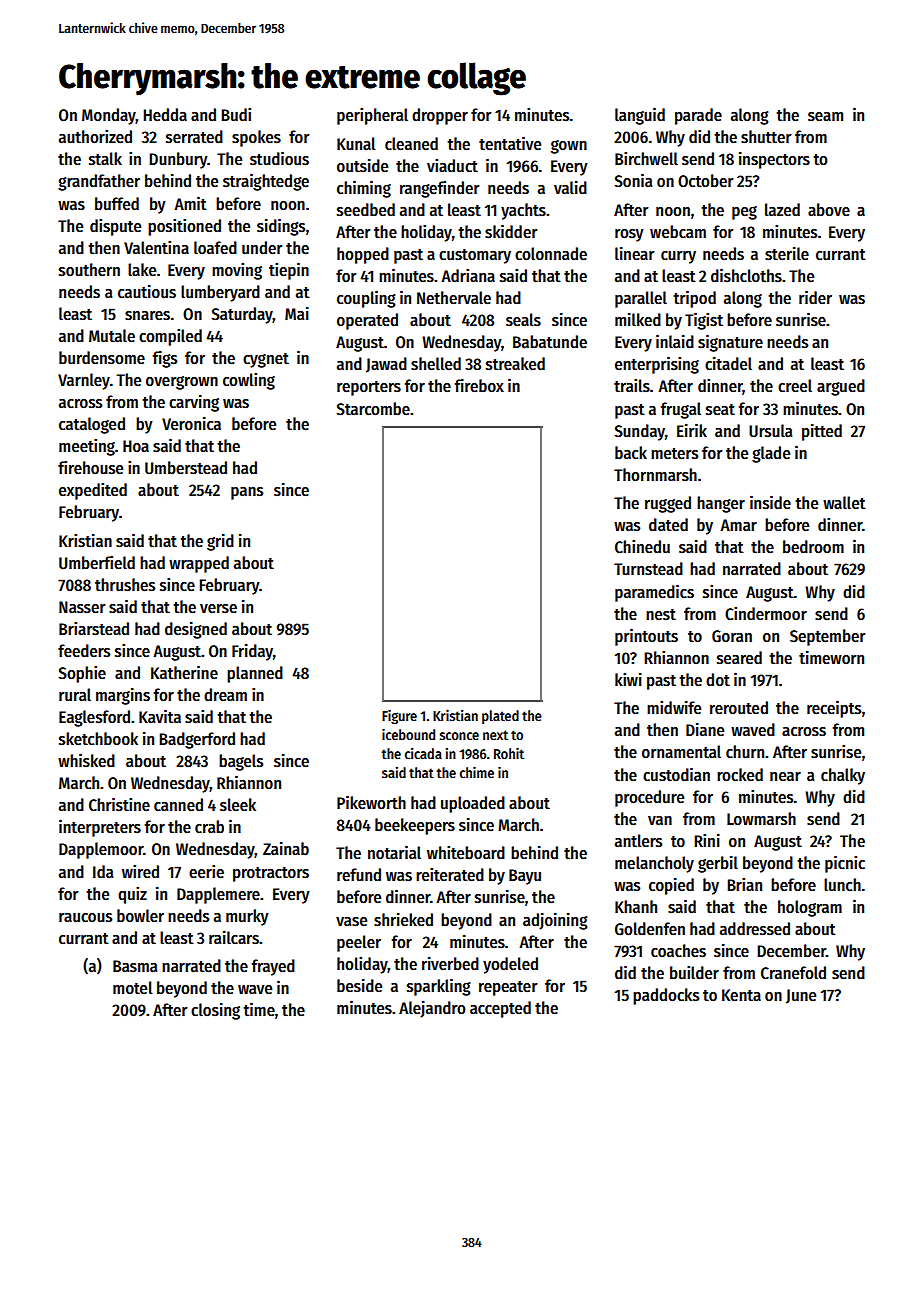 The width and height of the document is (924, 1308). What do you see at coordinates (209, 826) in the document?
I see `crab` at bounding box center [209, 826].
